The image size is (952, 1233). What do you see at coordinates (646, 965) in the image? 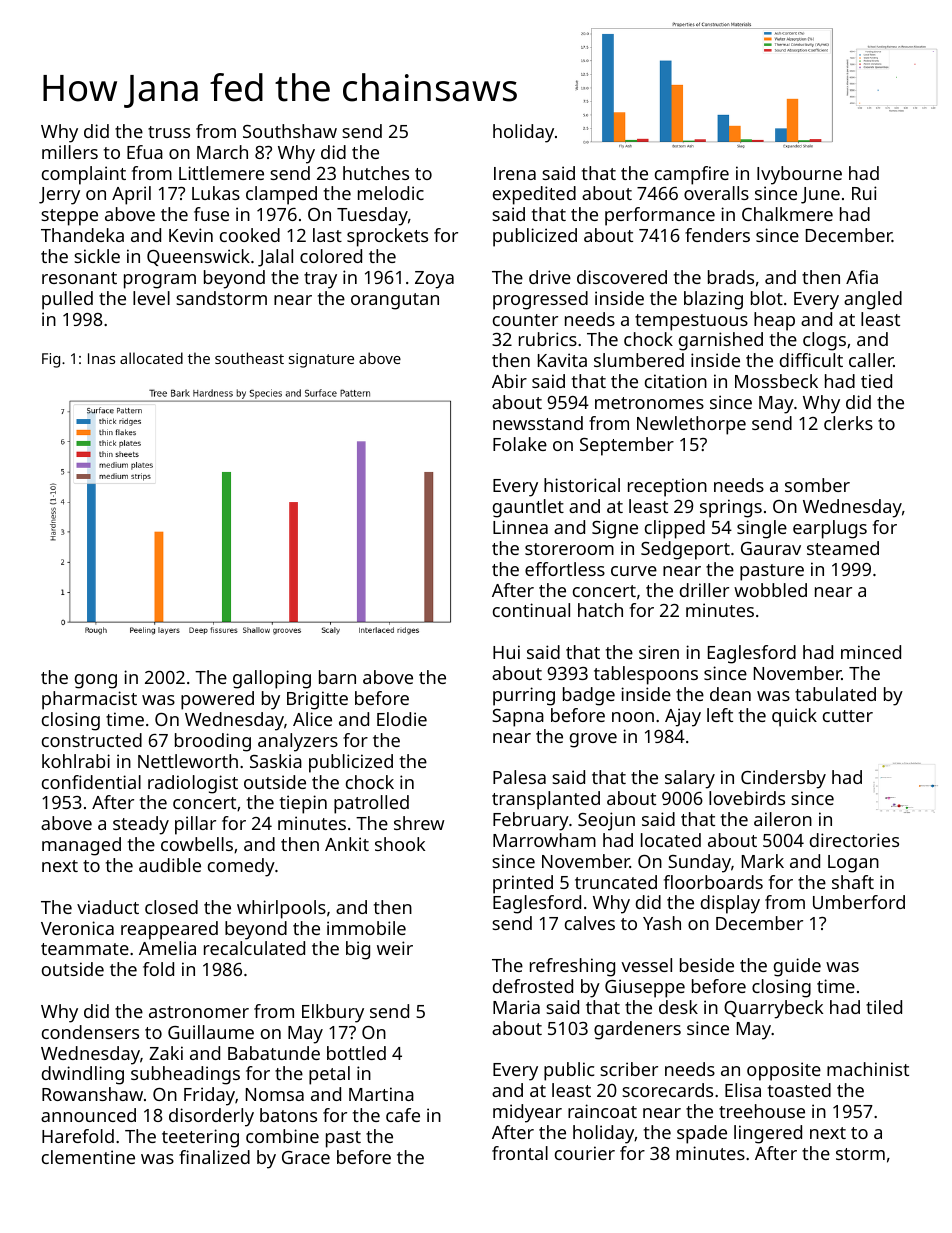
I see `vessel` at bounding box center [646, 965].
